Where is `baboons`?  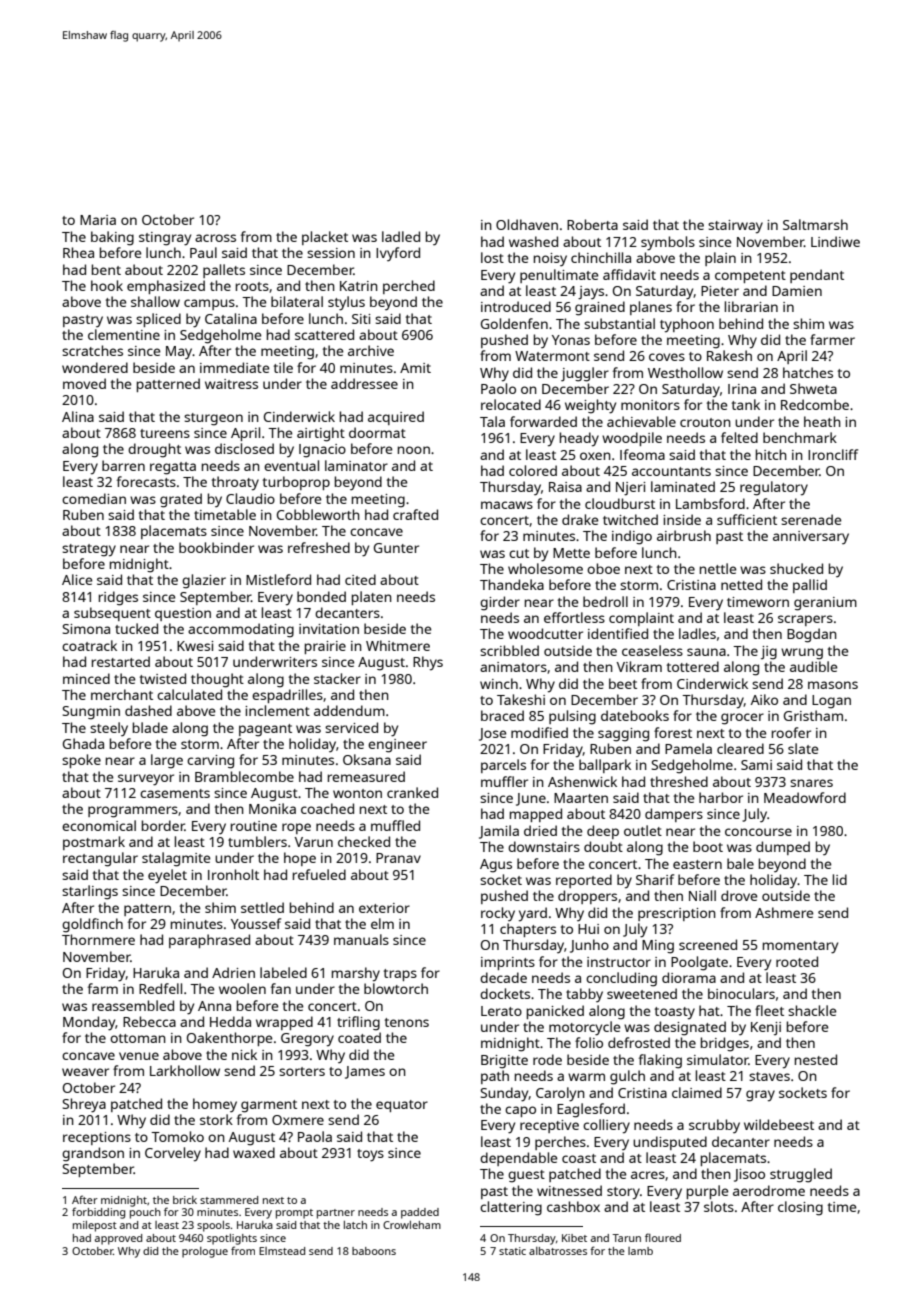
baboons is located at coordinates (374, 1251).
